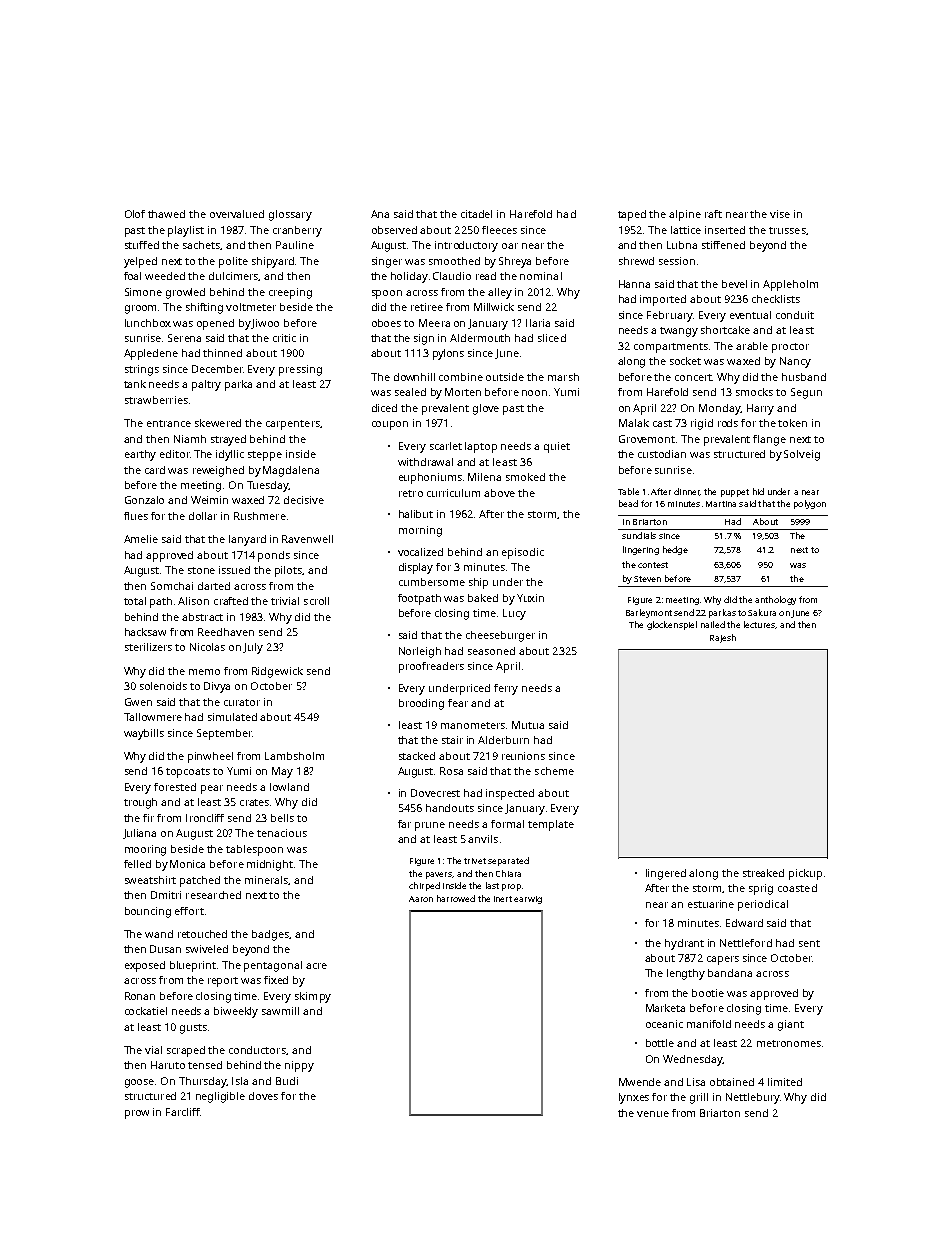 The image size is (952, 1233). I want to click on midnight, so click(270, 865).
